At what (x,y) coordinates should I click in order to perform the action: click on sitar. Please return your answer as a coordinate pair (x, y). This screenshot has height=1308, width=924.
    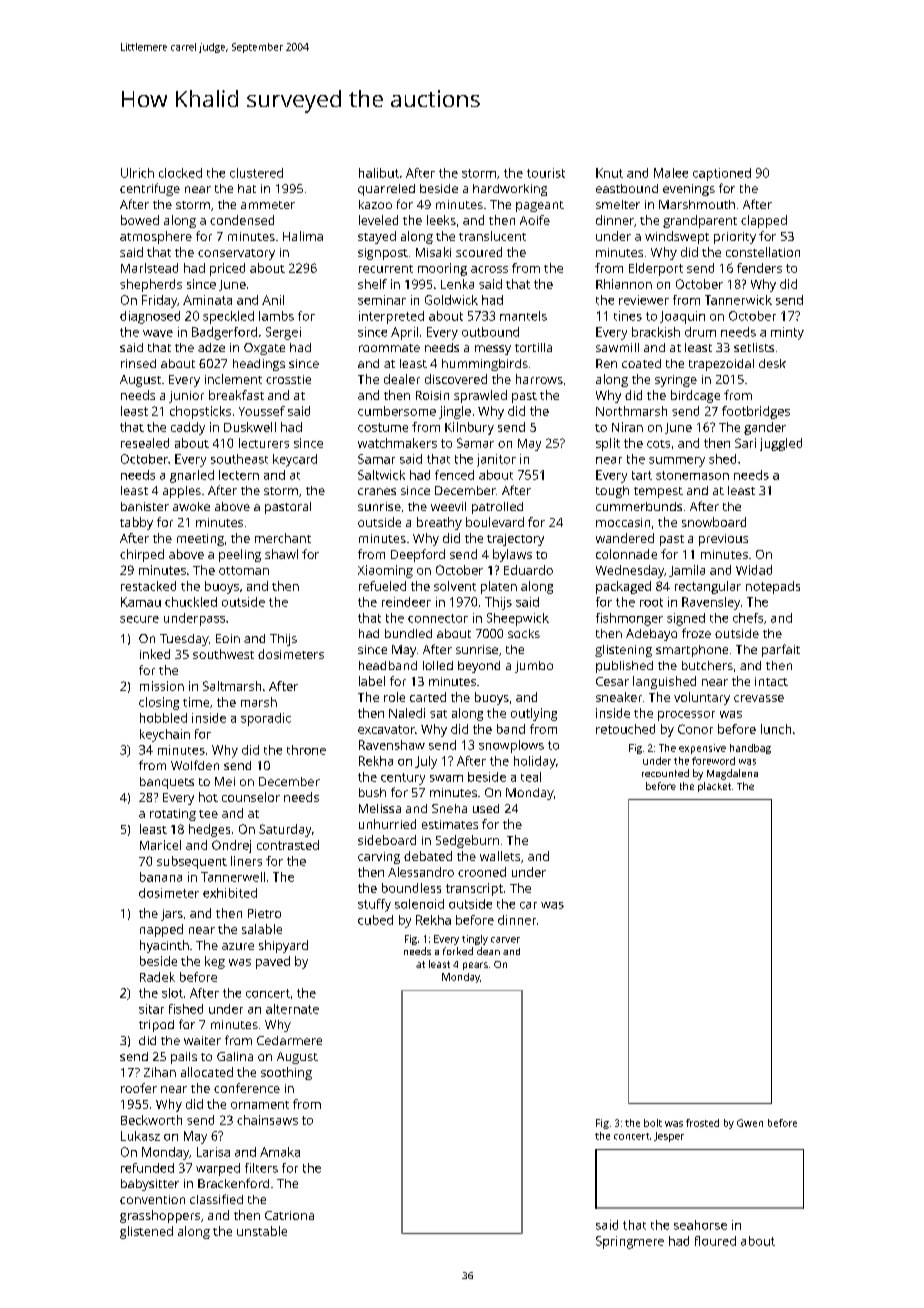
    Looking at the image, I should click on (151, 1009).
